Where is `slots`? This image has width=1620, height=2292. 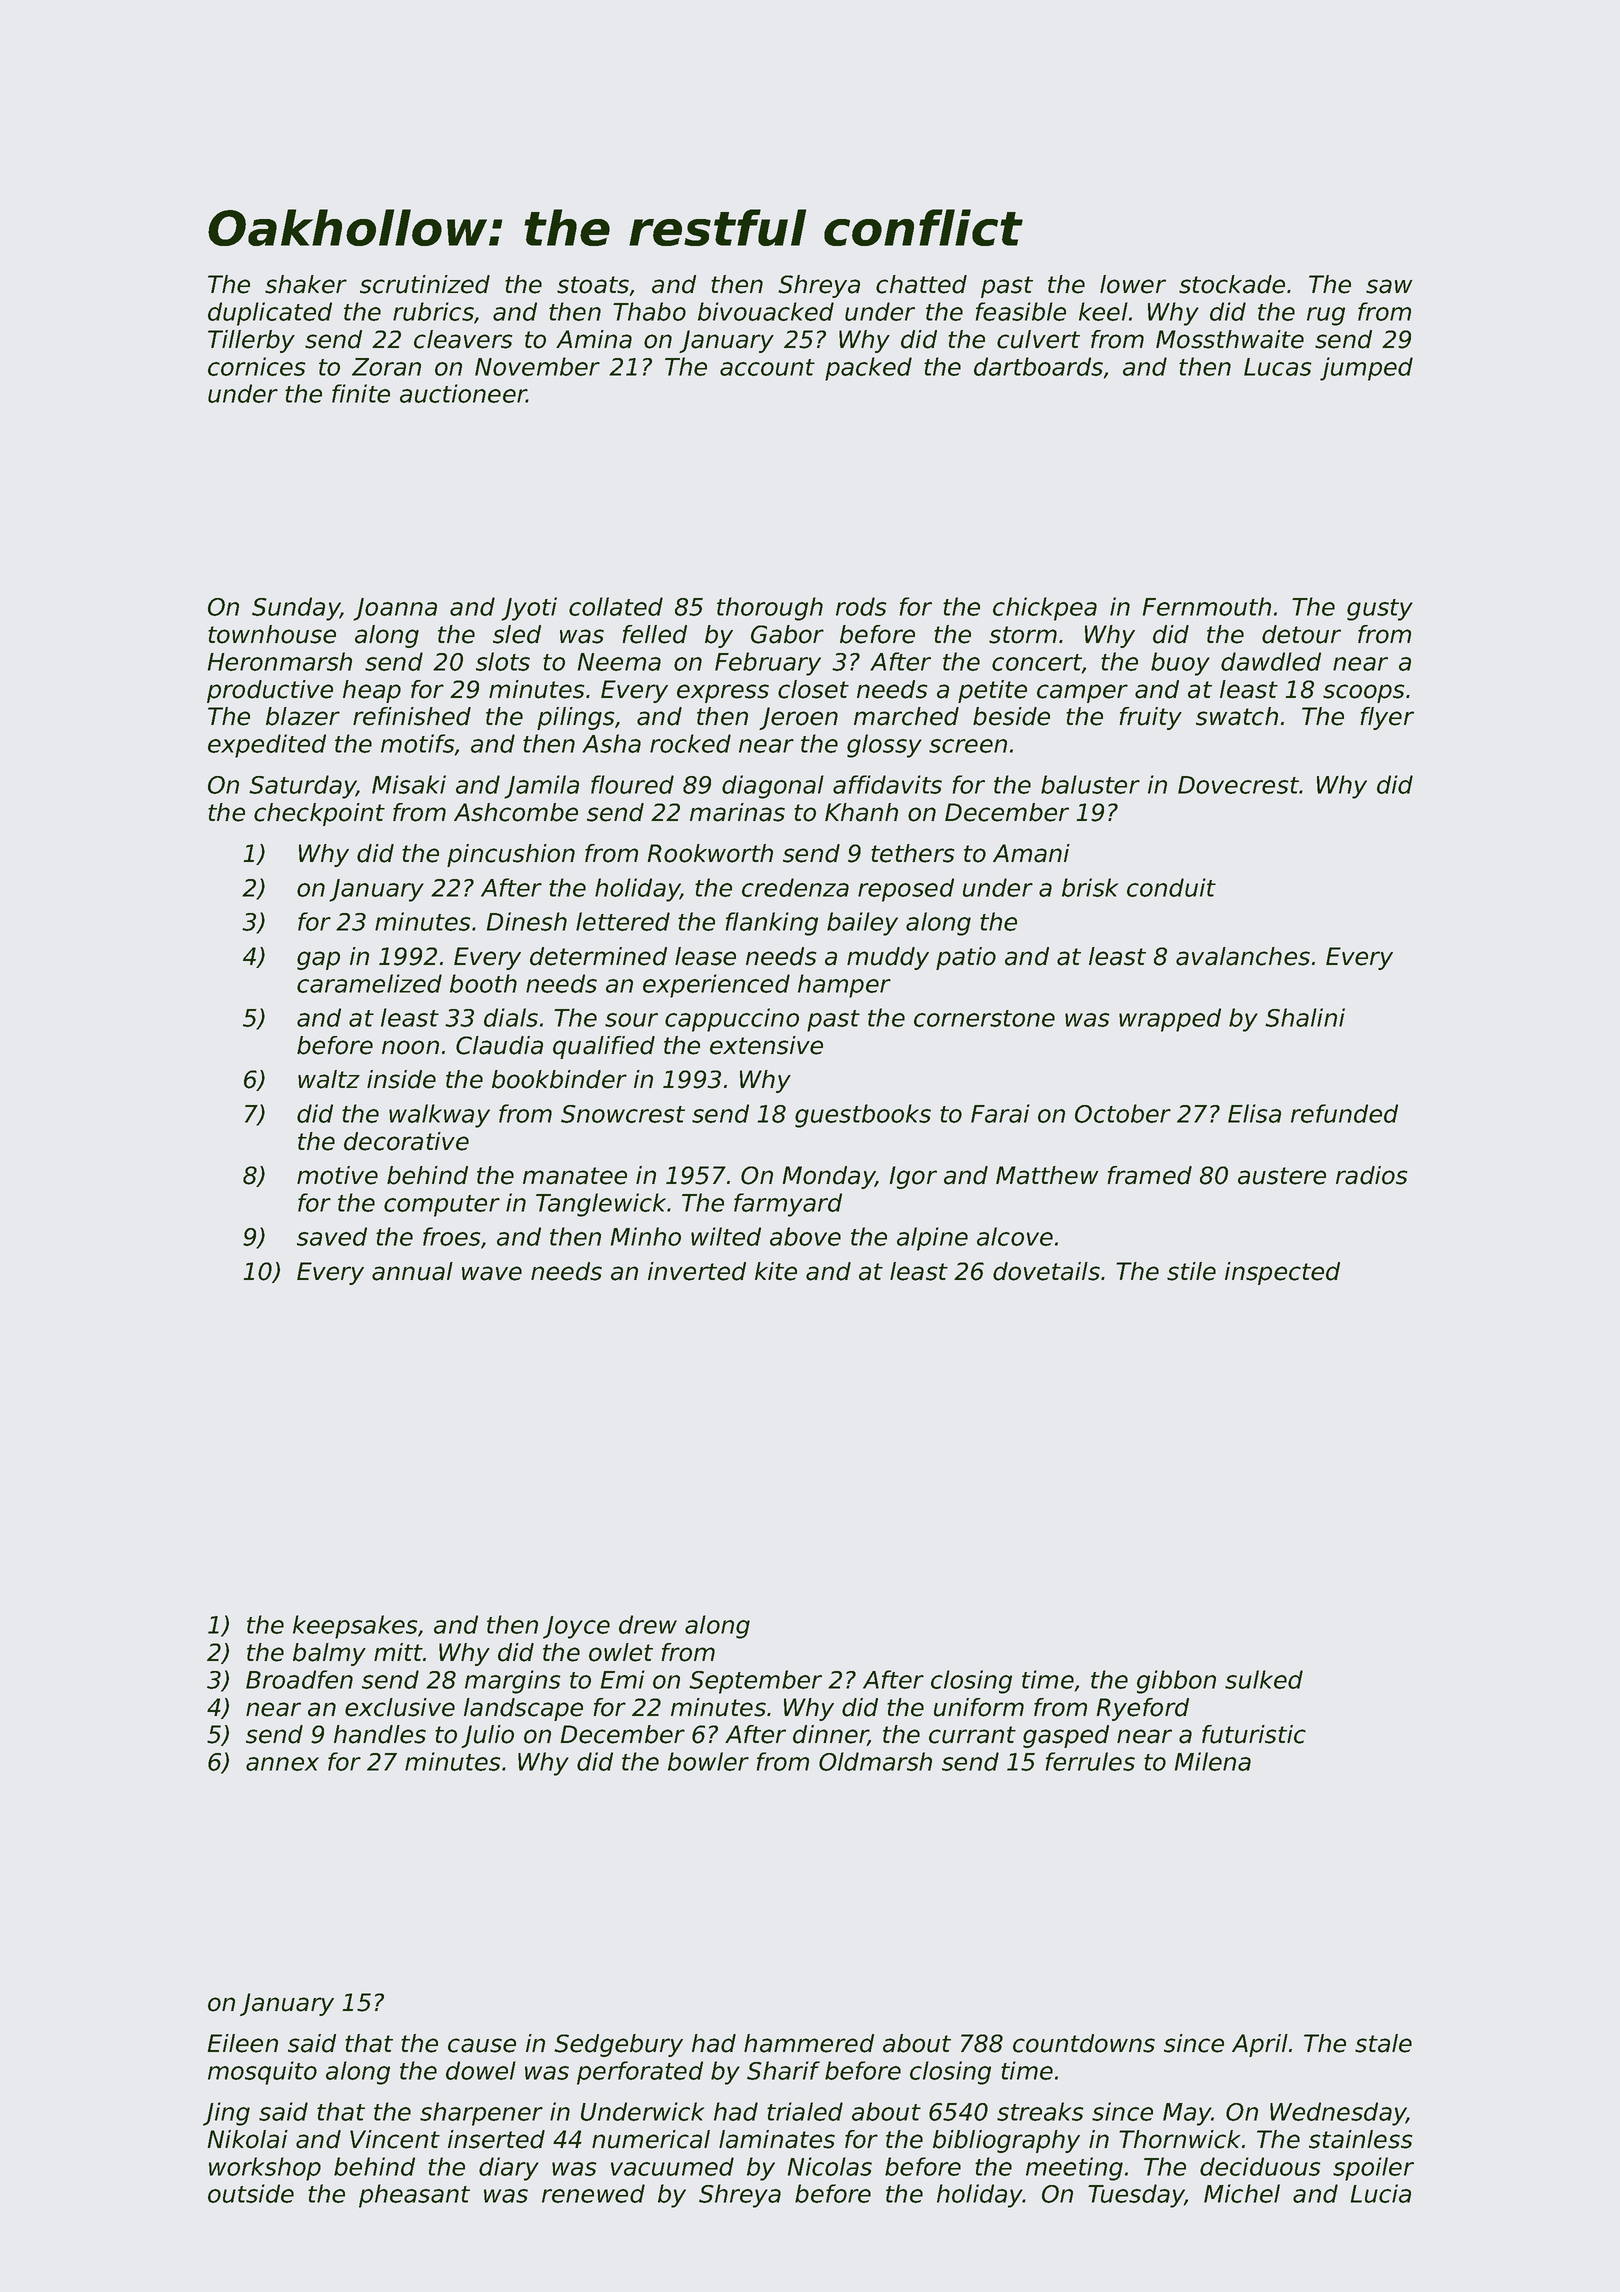 slots is located at coordinates (503, 661).
